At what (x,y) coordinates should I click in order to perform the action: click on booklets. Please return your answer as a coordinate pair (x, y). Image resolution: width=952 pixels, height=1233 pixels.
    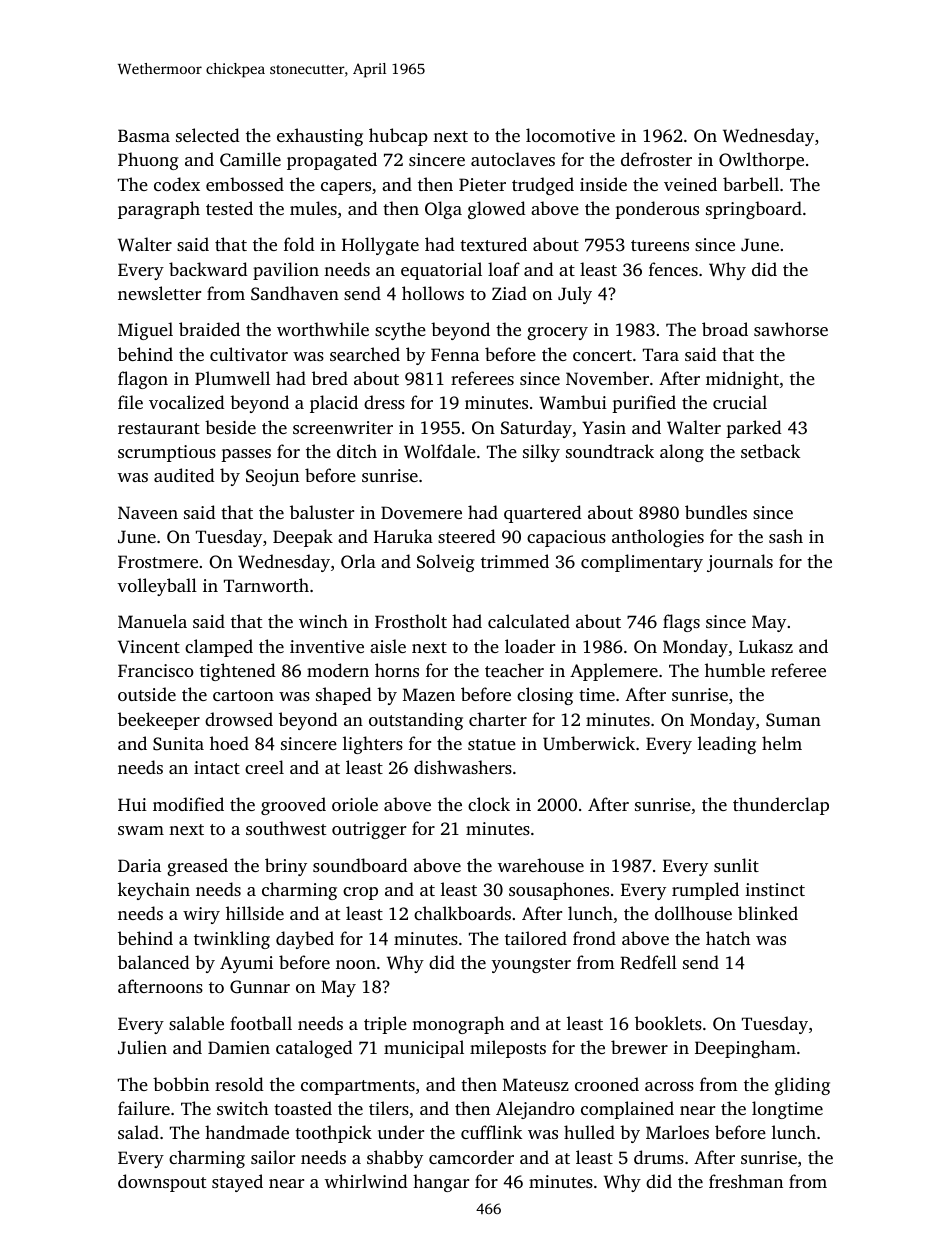
    Looking at the image, I should click on (668, 1023).
